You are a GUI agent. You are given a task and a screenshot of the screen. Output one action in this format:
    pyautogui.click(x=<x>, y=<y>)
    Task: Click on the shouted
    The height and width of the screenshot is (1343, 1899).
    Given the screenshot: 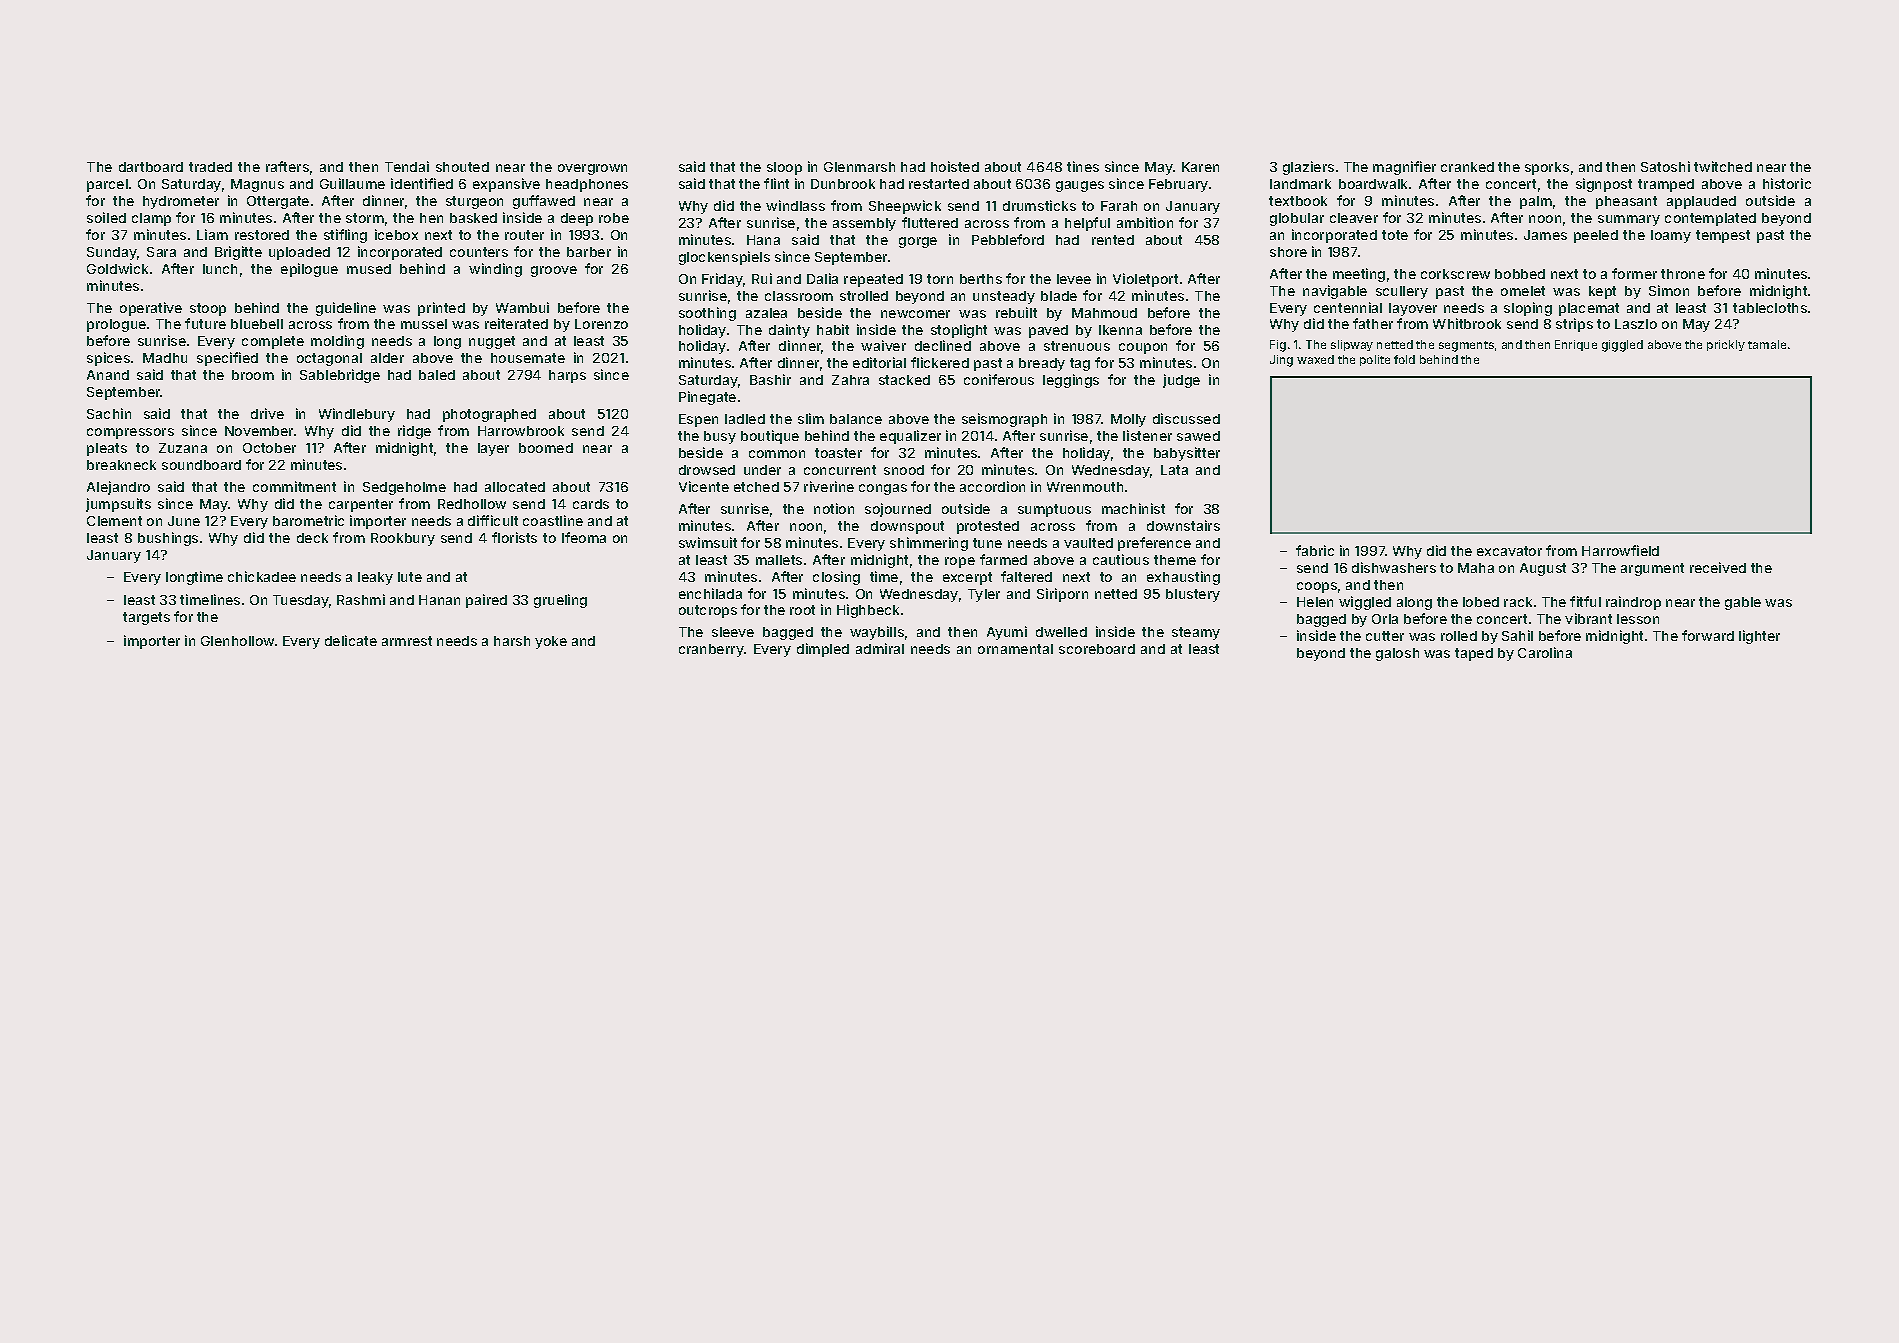 What is the action you would take?
    pyautogui.click(x=462, y=167)
